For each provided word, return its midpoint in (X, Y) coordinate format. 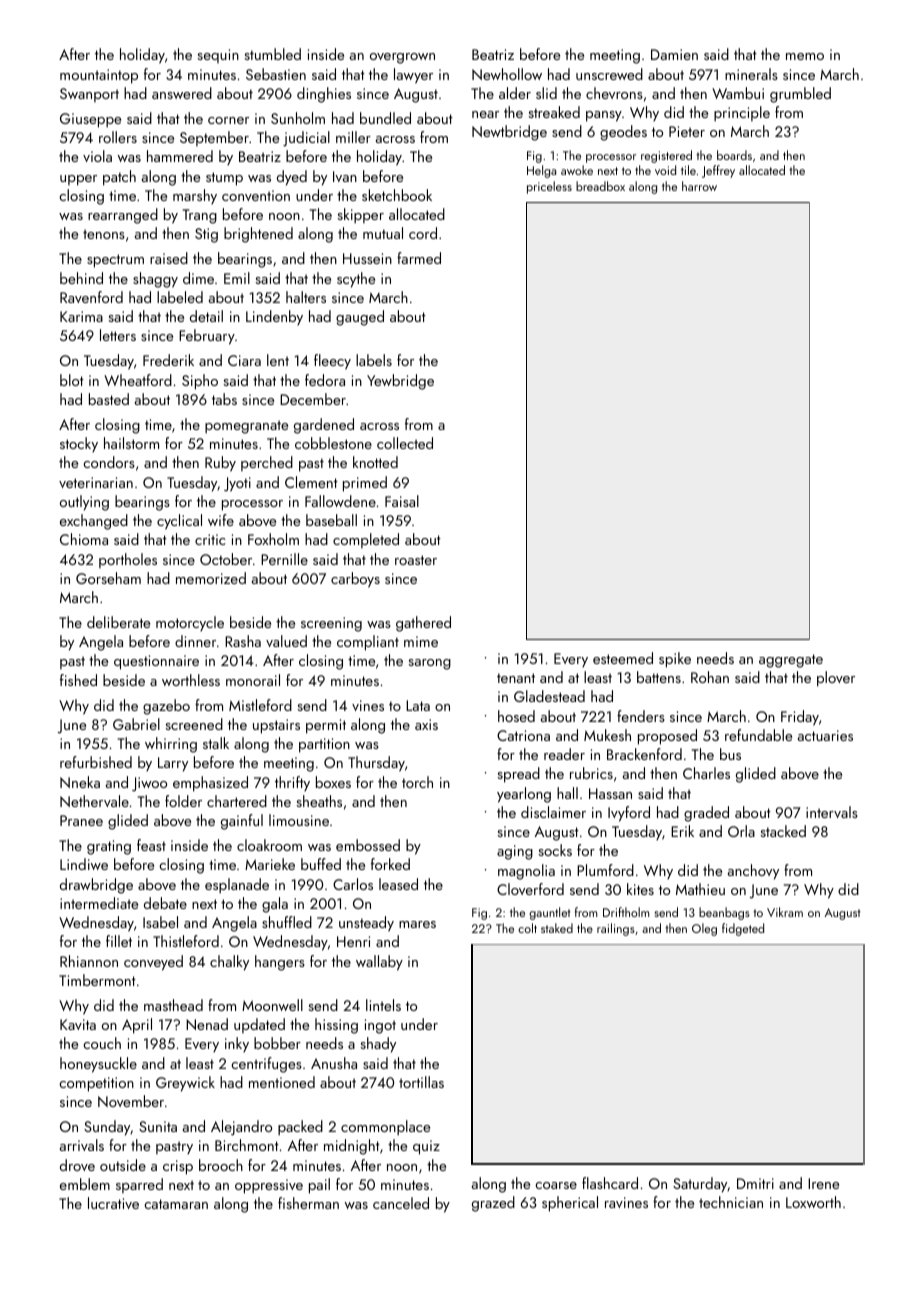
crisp (178, 1167)
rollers (118, 137)
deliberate (118, 622)
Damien (674, 54)
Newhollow (507, 74)
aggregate (791, 661)
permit (326, 726)
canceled (401, 1203)
